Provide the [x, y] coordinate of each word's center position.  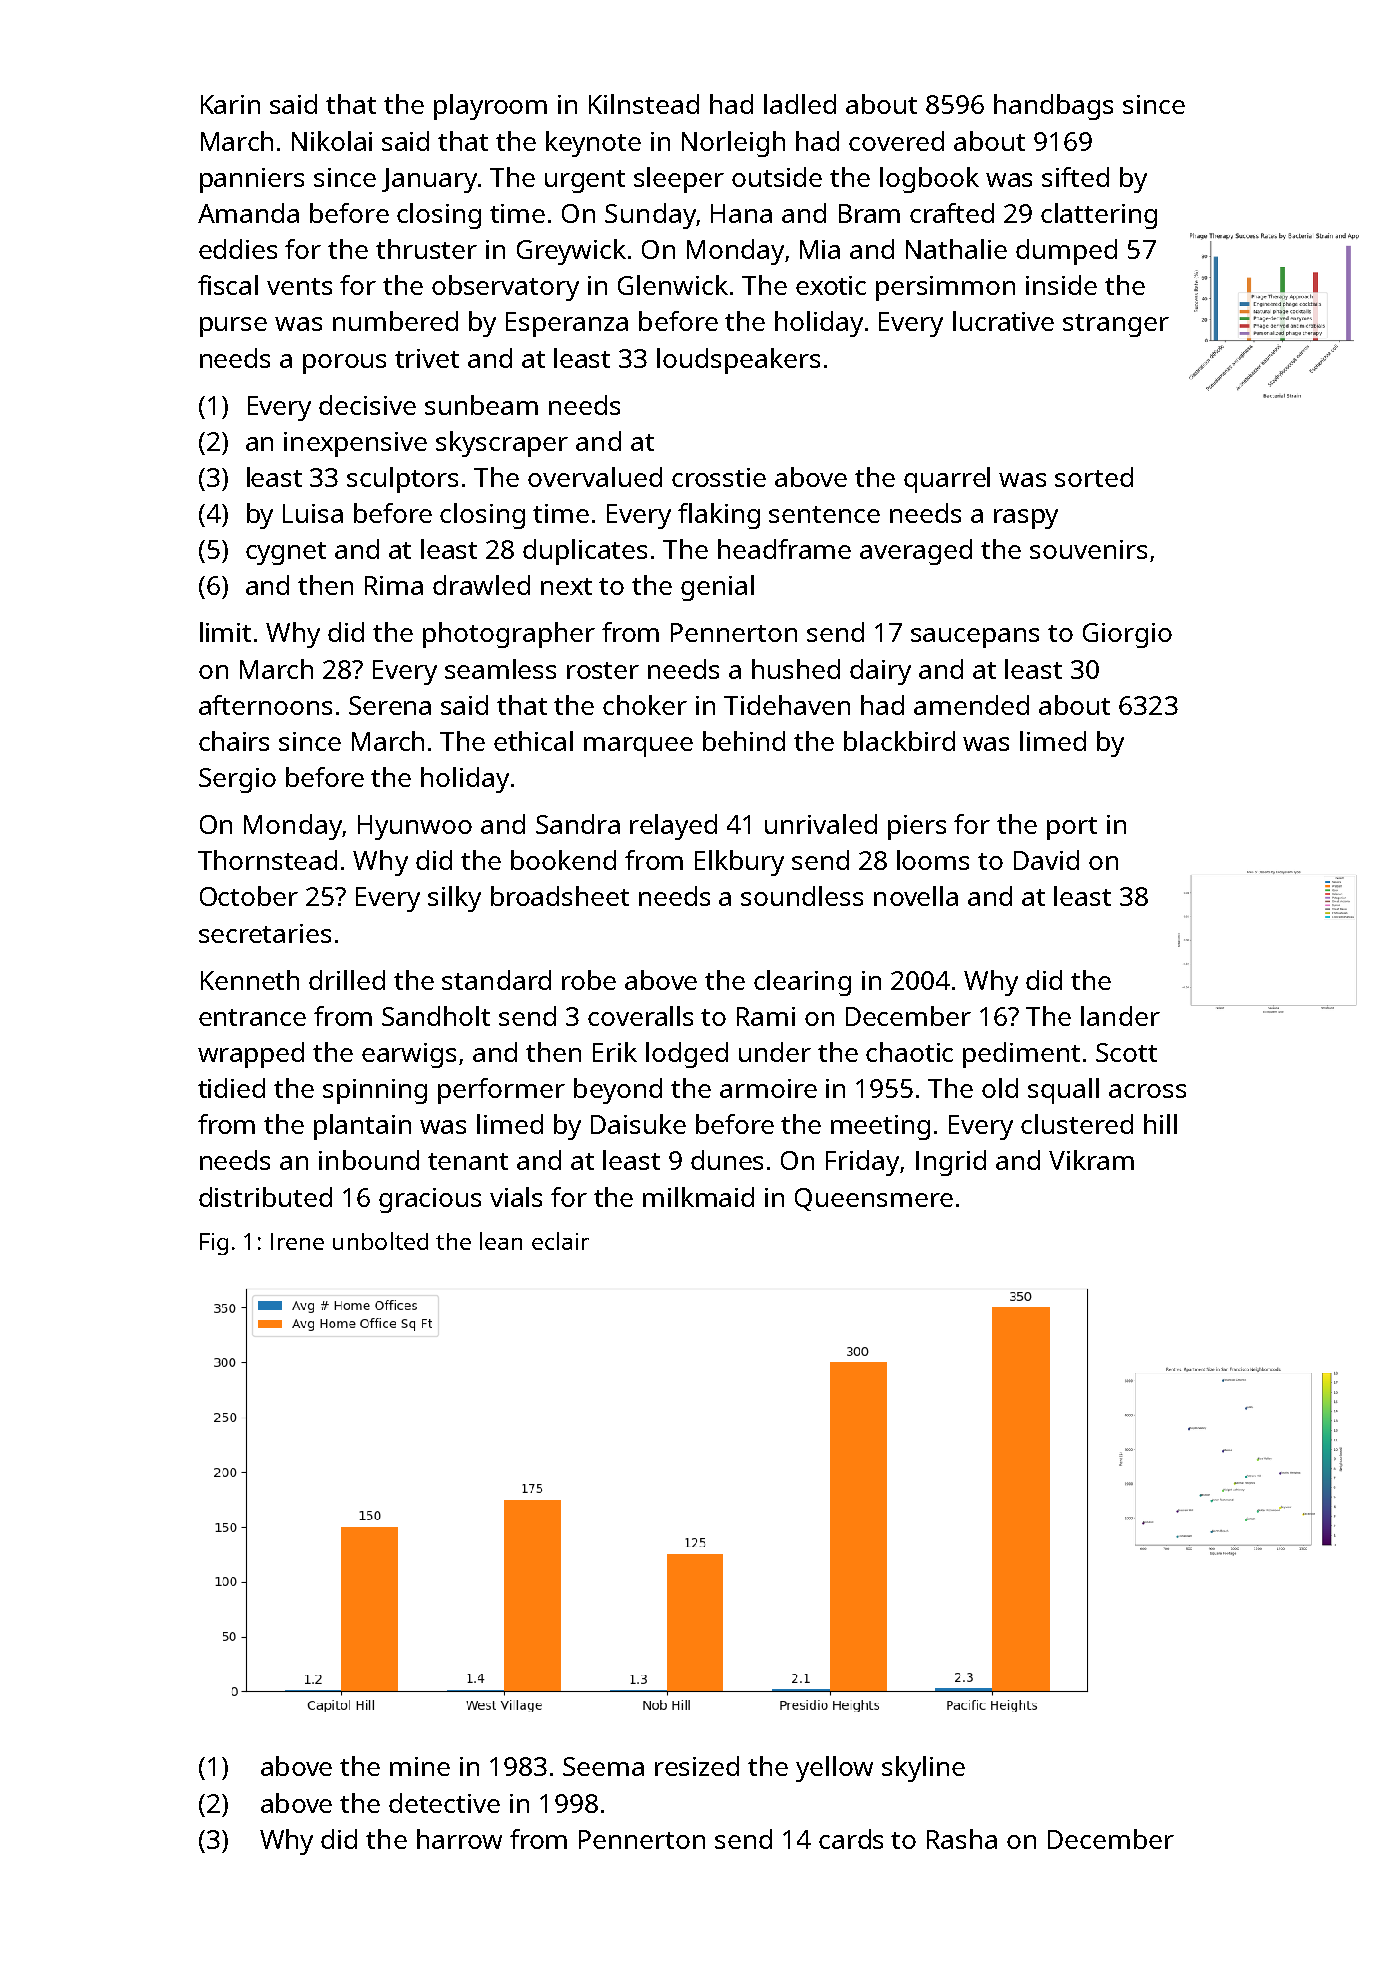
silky [454, 899]
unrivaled [821, 824]
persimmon [945, 288]
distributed [265, 1197]
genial [717, 588]
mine [420, 1766]
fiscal [228, 285]
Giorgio [1127, 635]
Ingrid [951, 1163]
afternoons [265, 705]
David [1046, 860]
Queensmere [874, 1199]
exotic [831, 285]
